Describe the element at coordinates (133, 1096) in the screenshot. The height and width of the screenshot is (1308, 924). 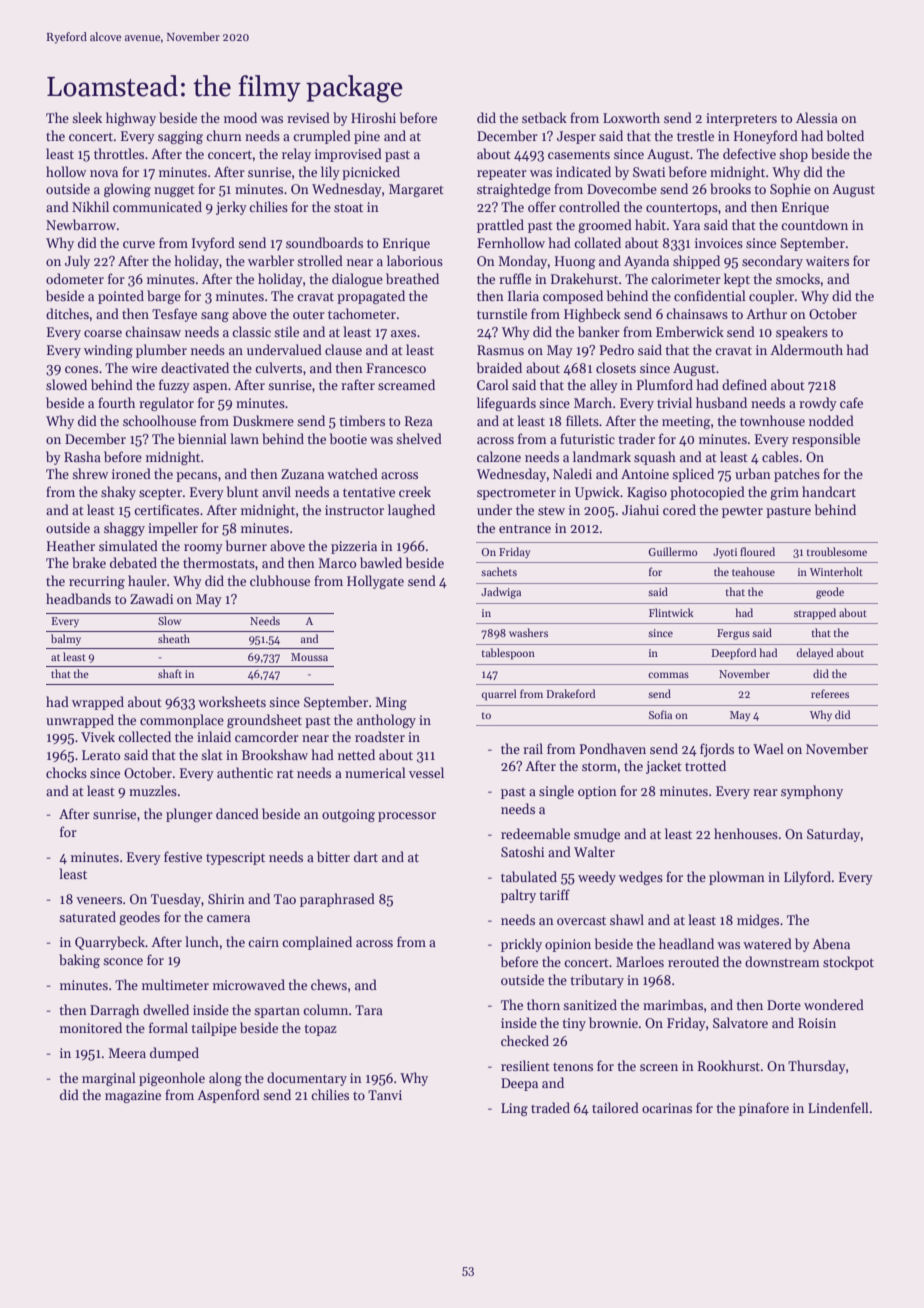
I see `magazine` at that location.
